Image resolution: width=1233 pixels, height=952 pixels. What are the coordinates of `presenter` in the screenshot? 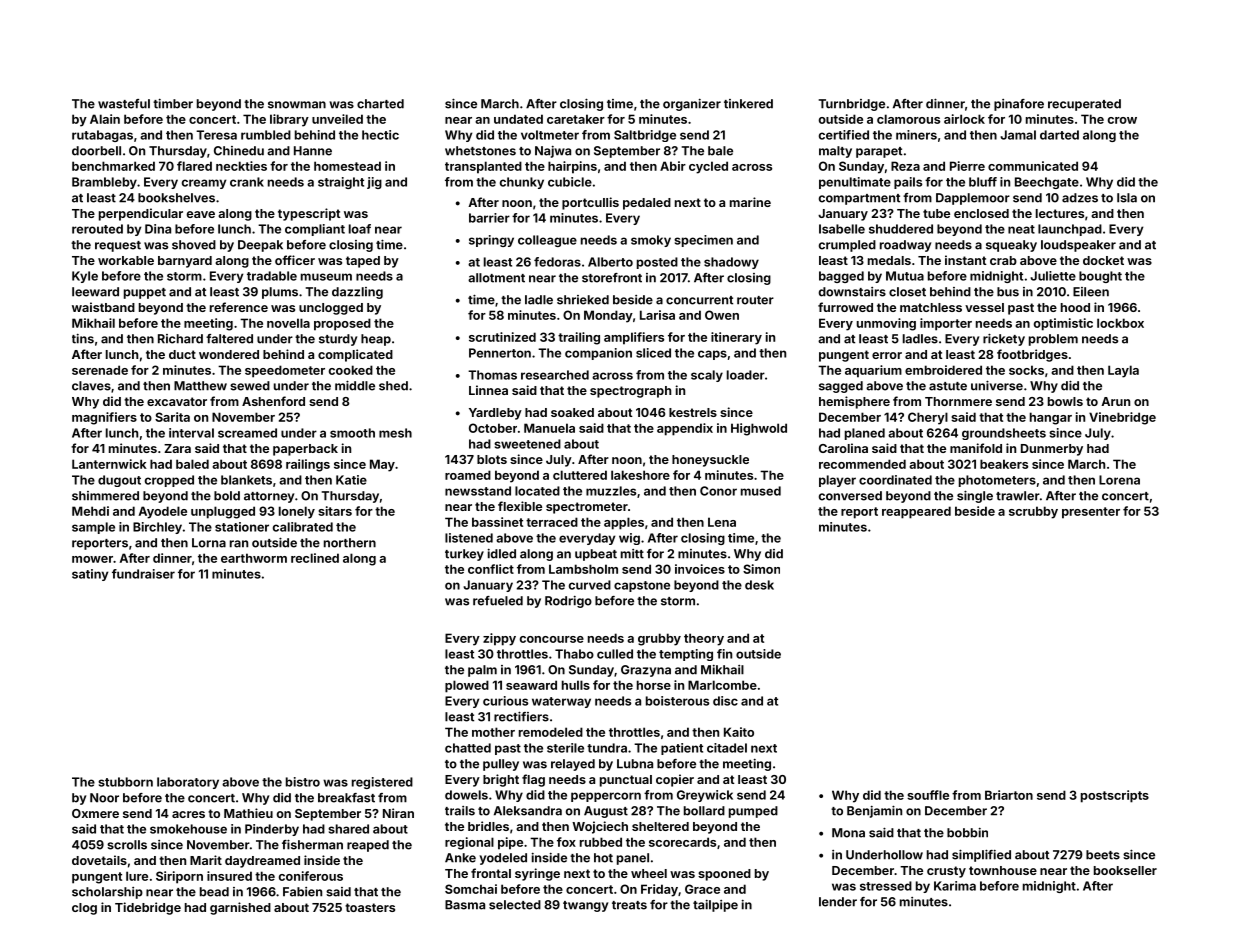 It's located at (1091, 513).
